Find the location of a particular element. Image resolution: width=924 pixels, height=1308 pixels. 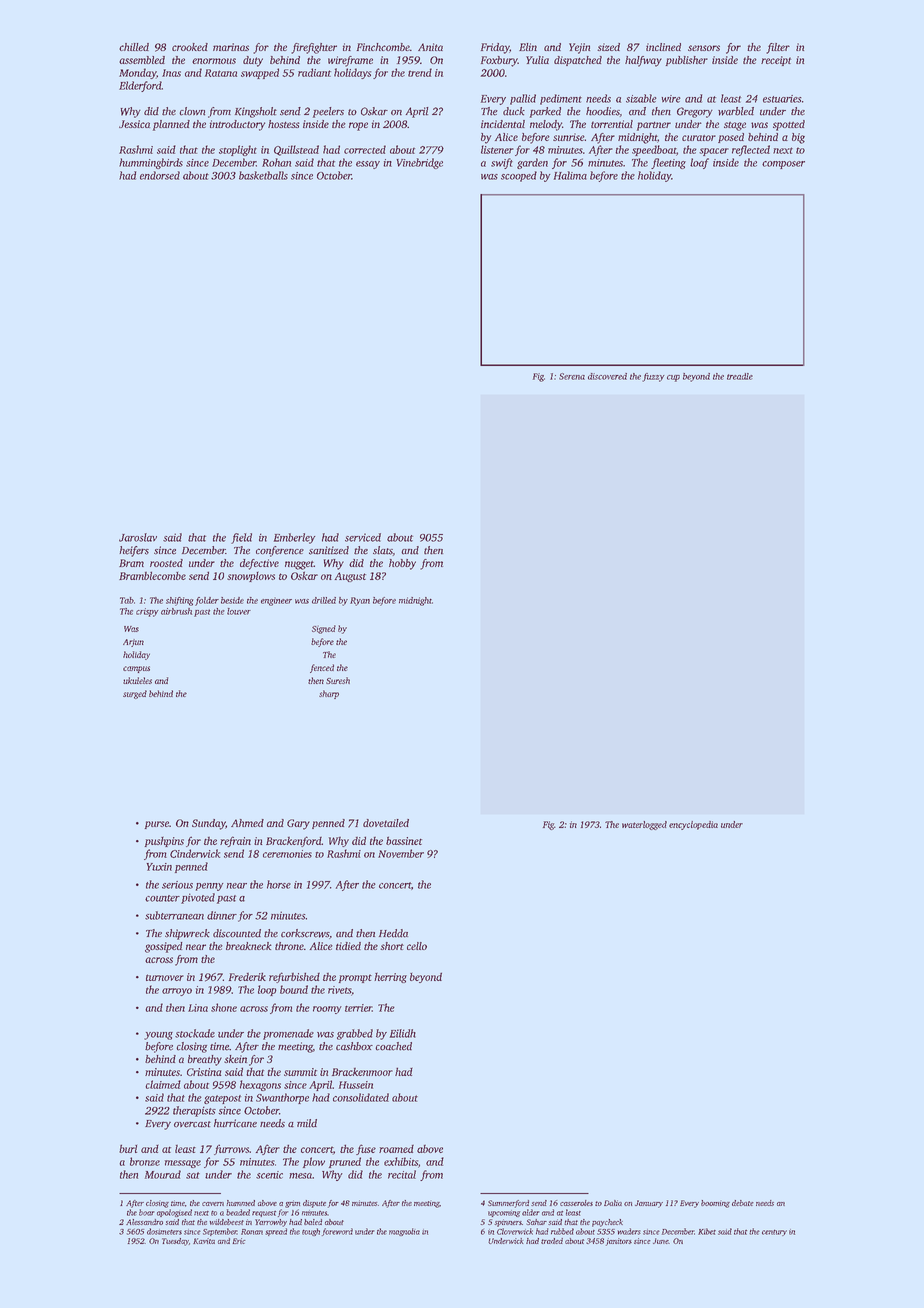

mild is located at coordinates (307, 1123).
